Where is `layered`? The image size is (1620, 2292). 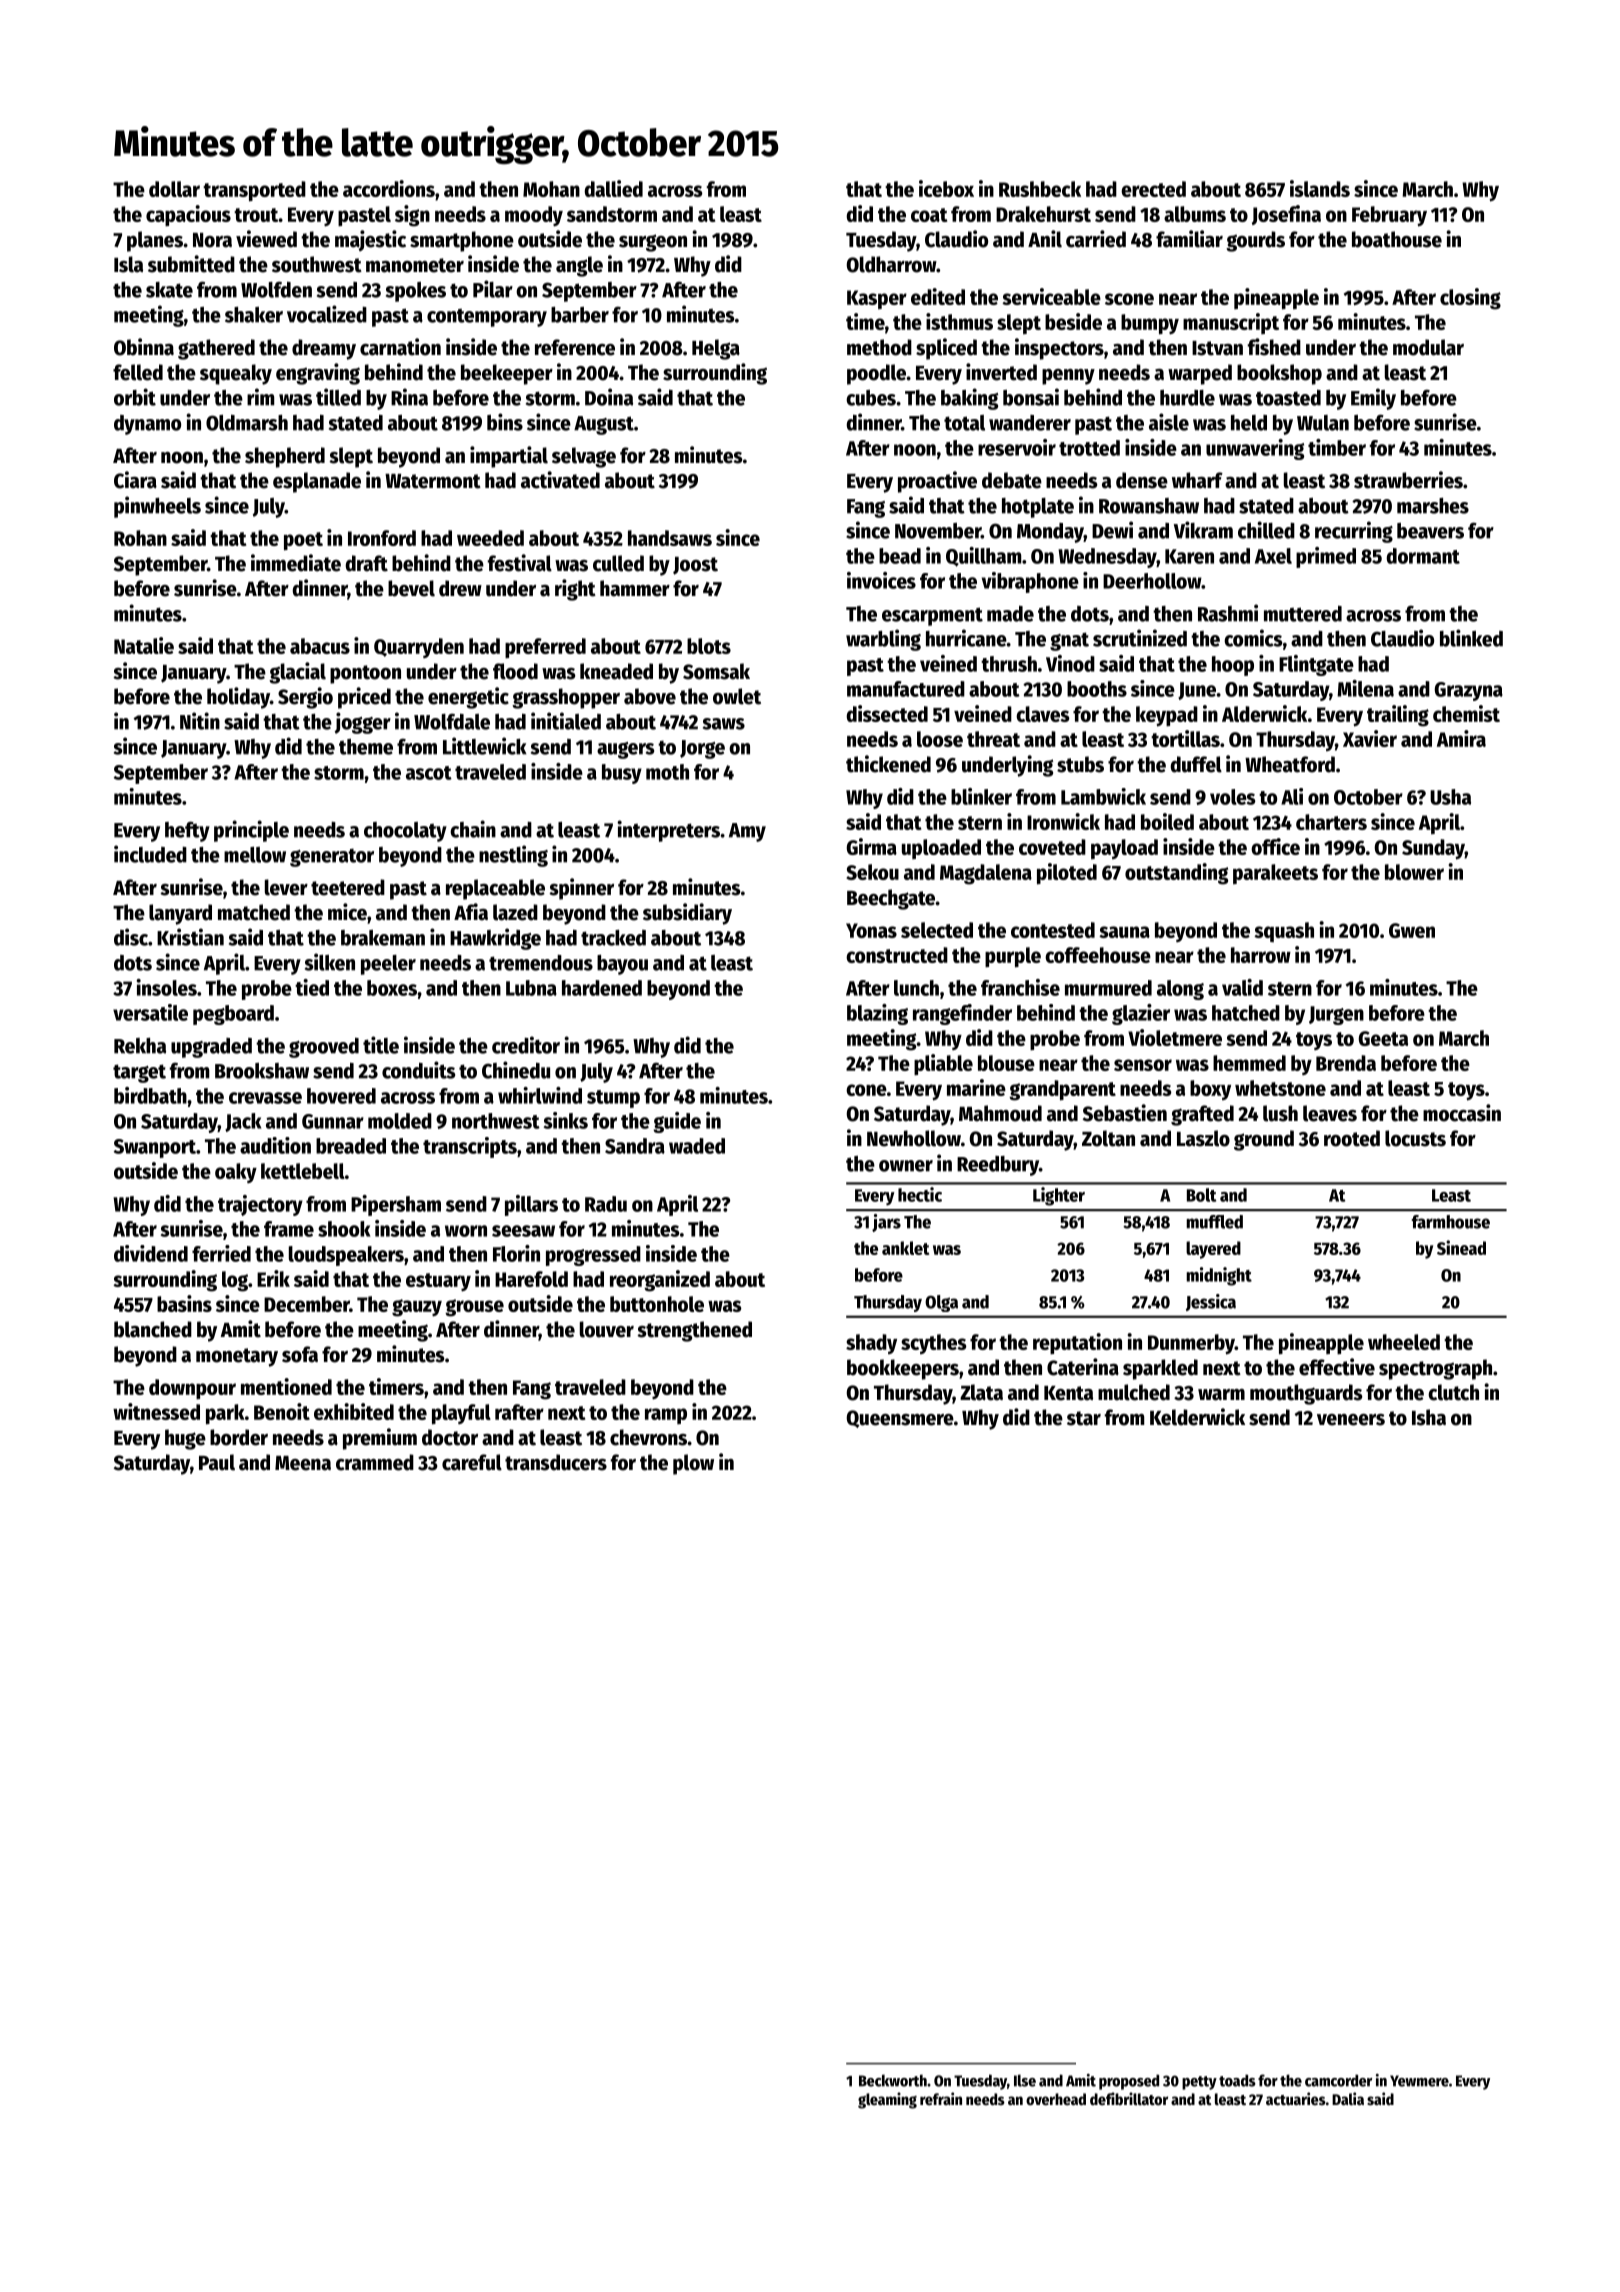
layered is located at coordinates (1213, 1250).
